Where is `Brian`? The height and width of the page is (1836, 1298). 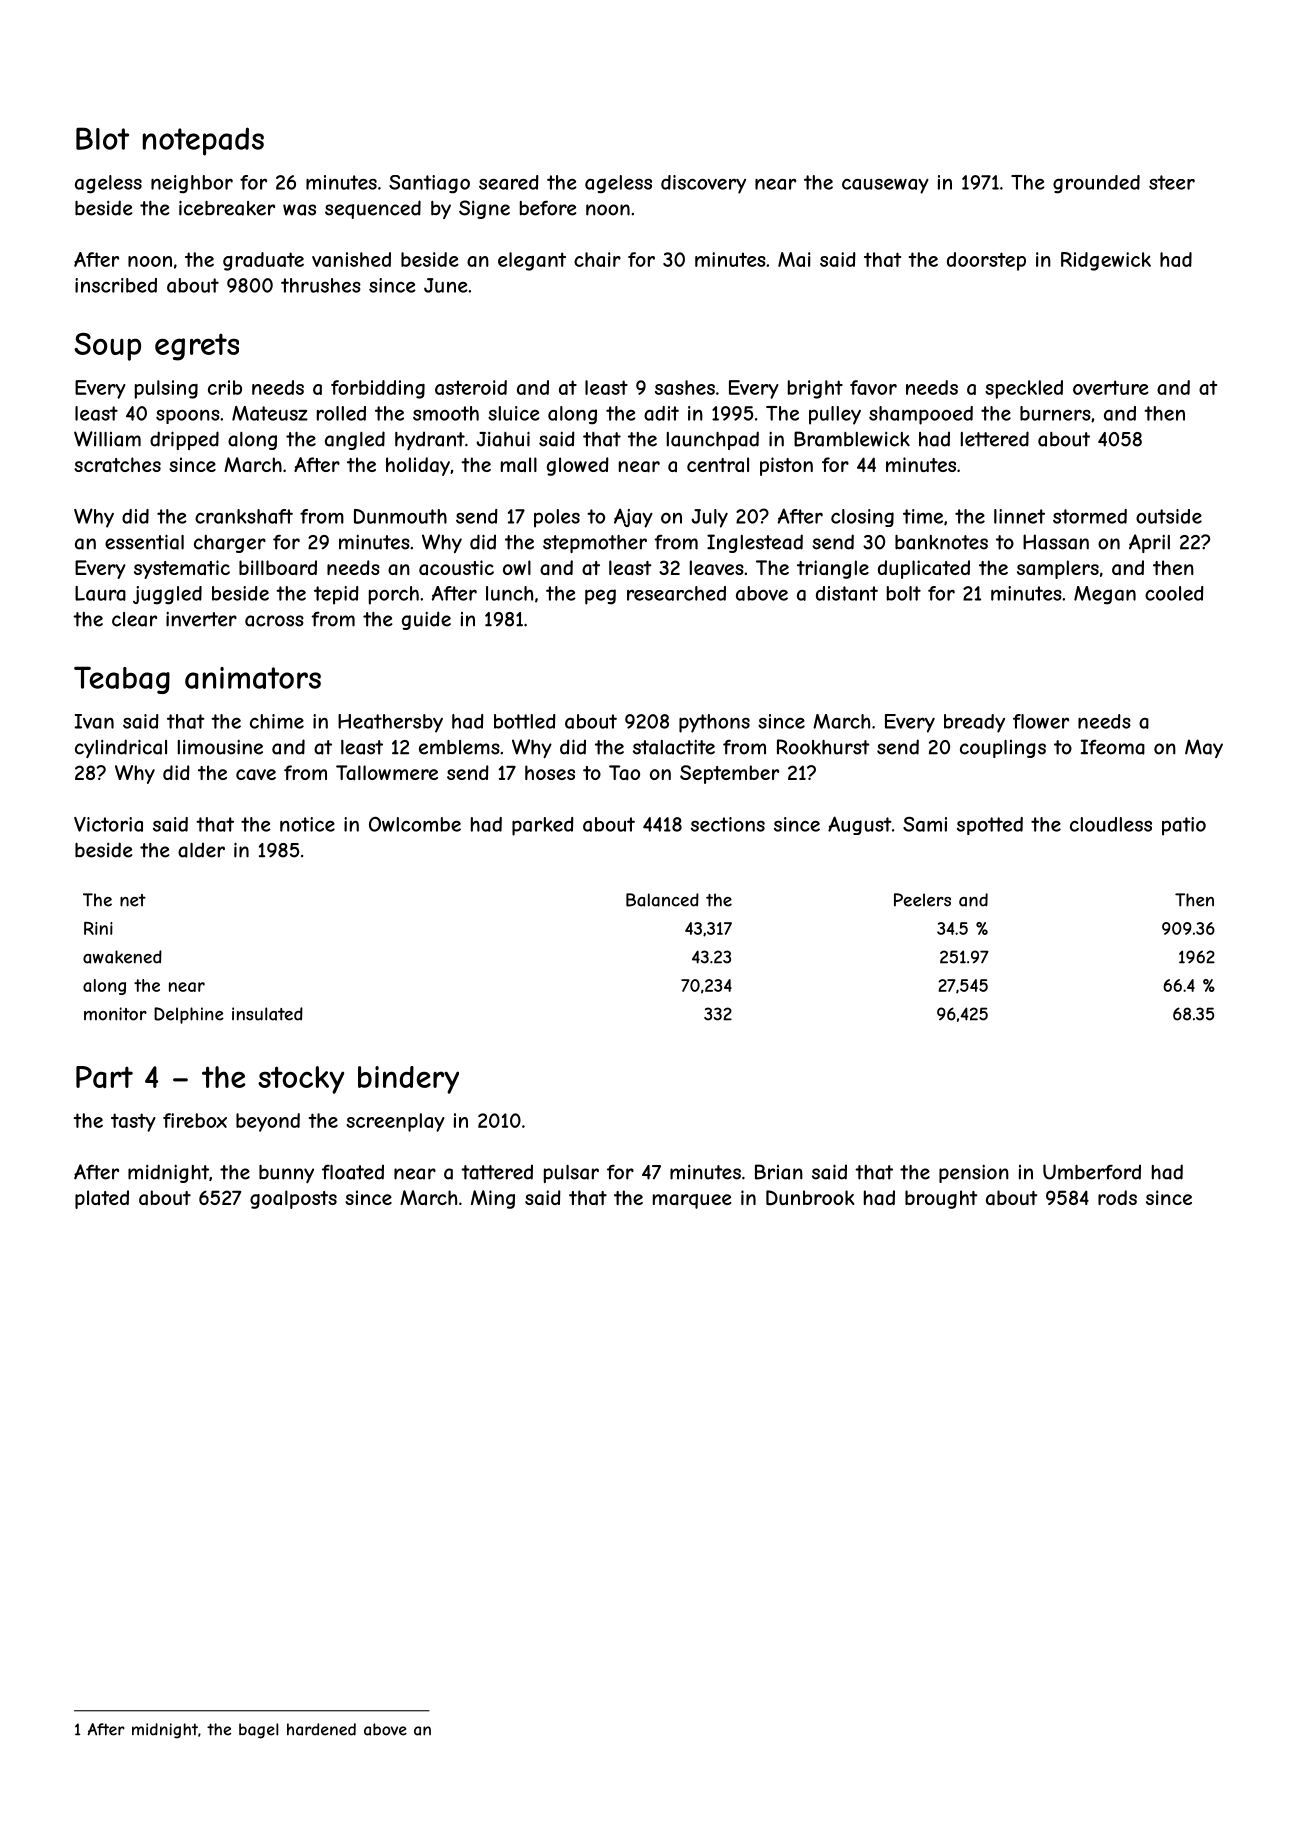 Brian is located at coordinates (779, 1172).
